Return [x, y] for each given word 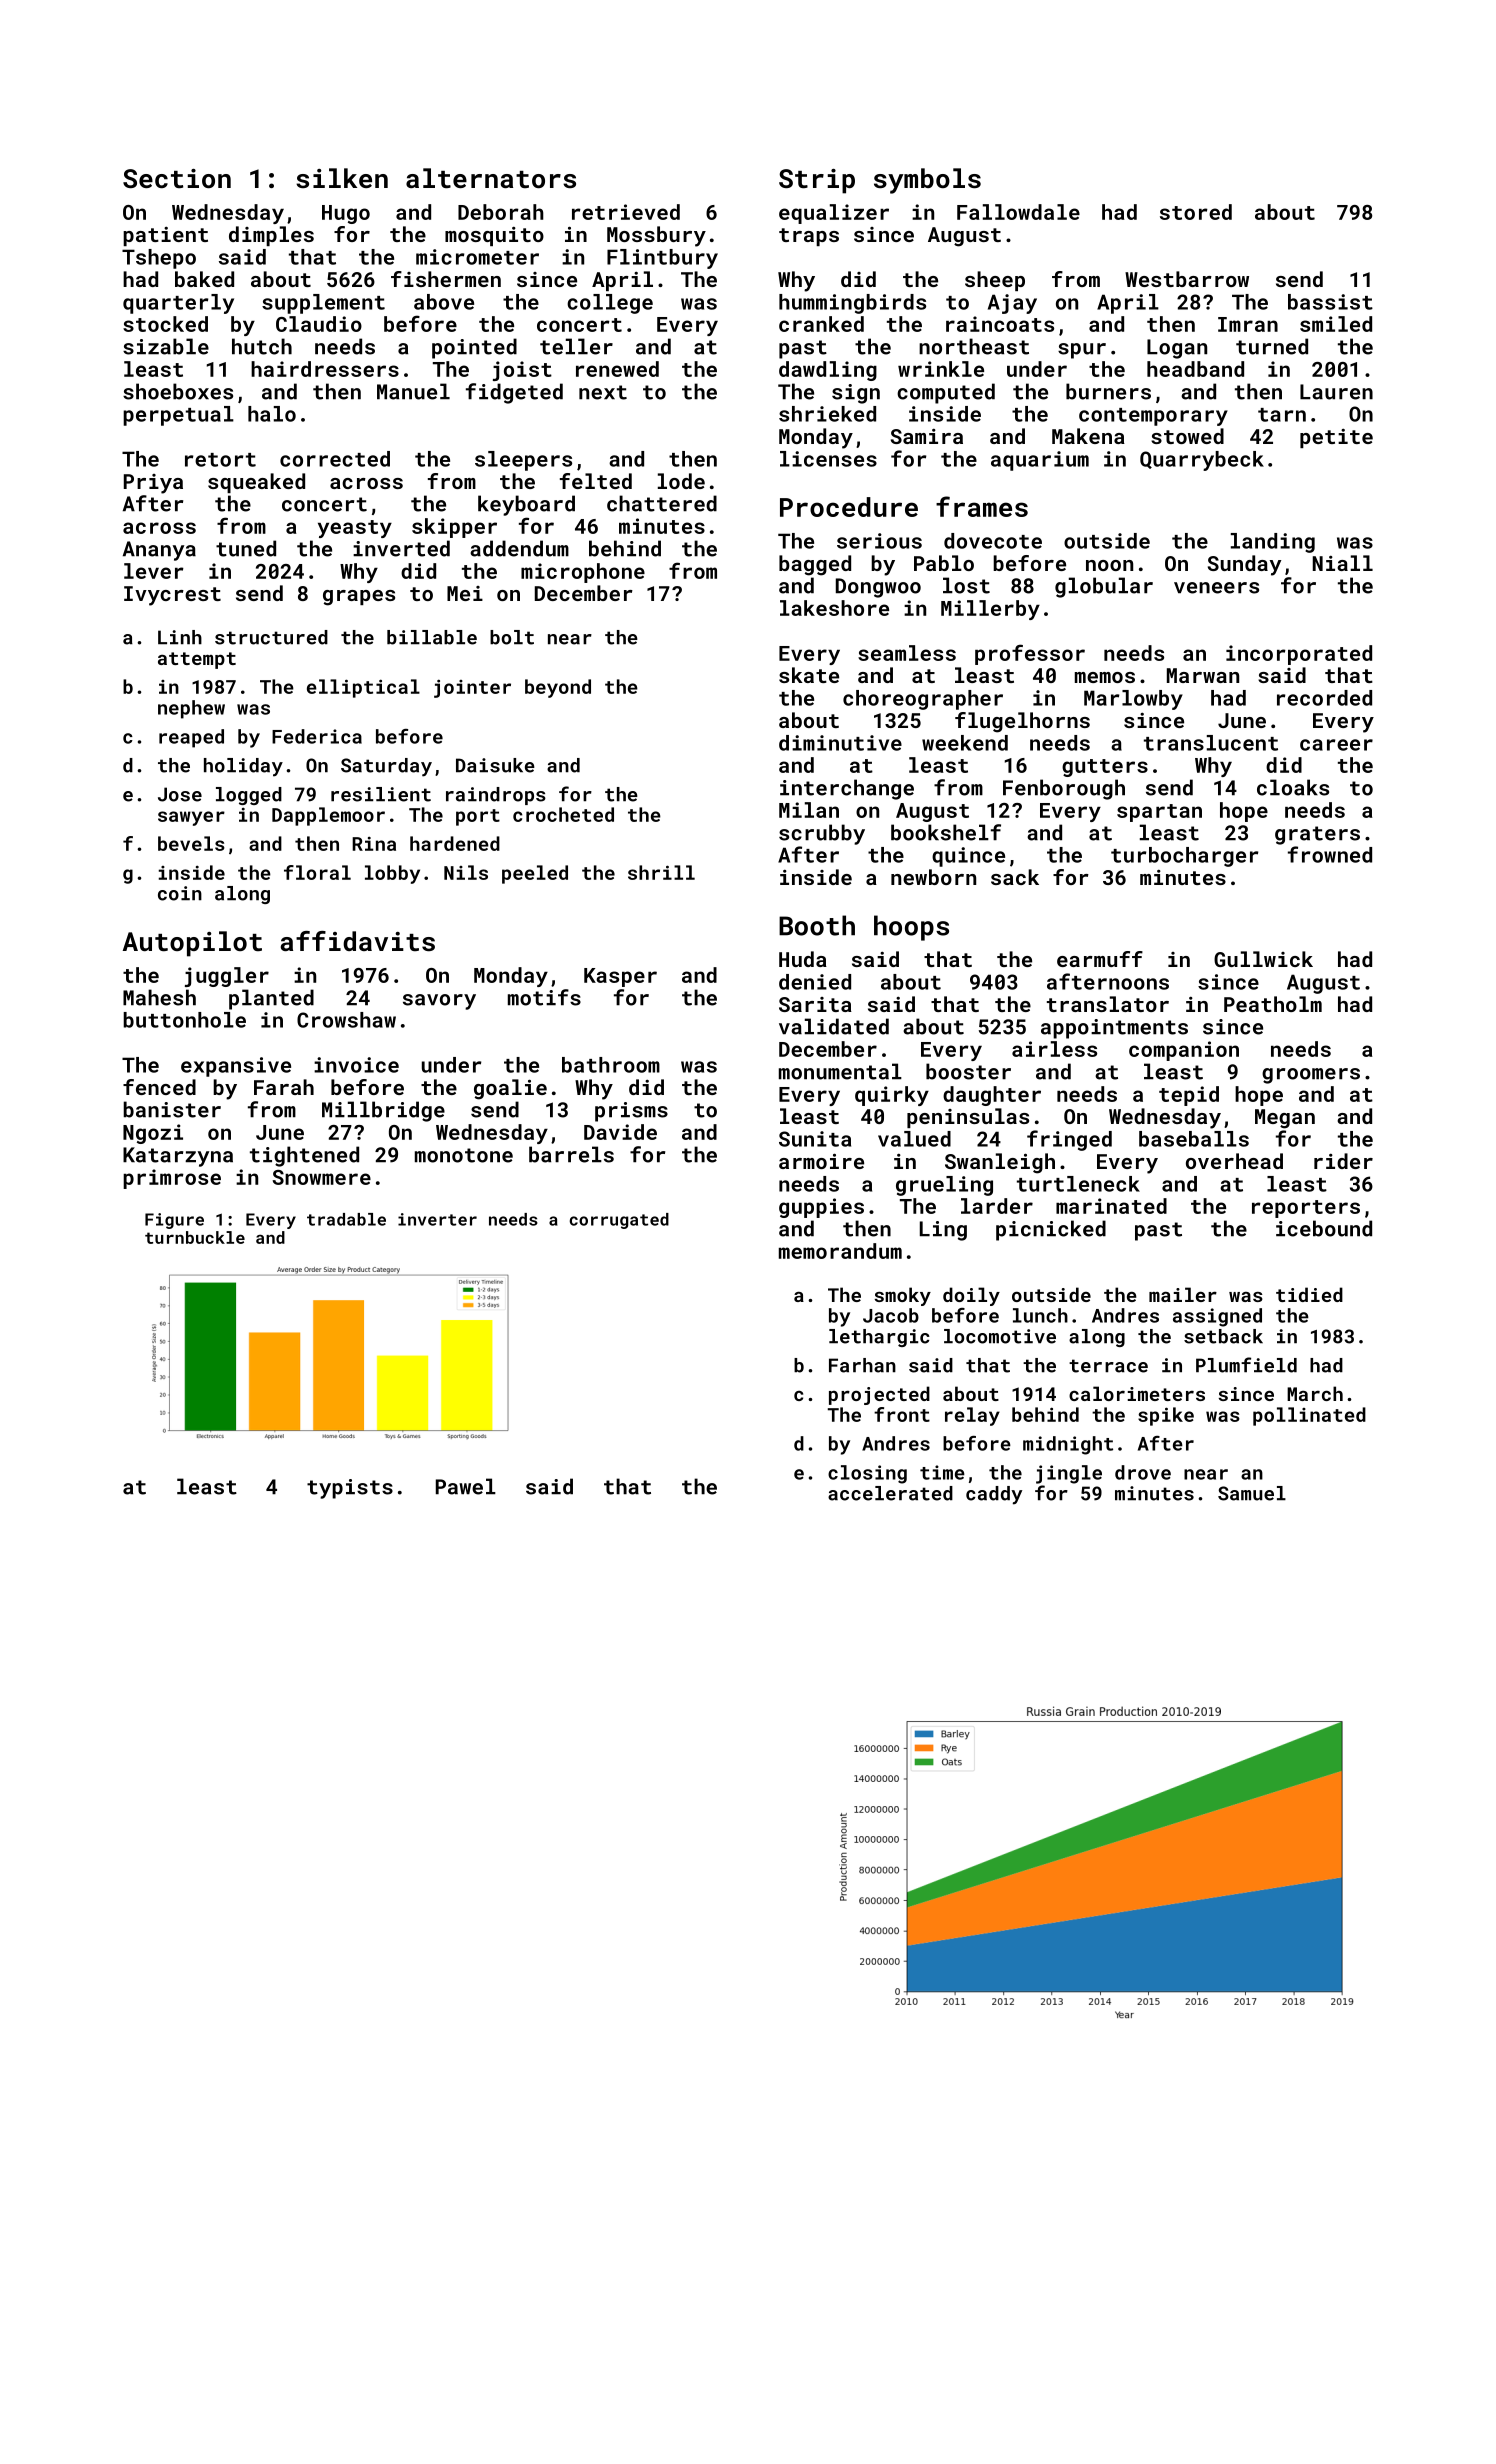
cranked [821, 324]
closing [867, 1474]
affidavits [358, 941]
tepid [1189, 1096]
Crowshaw [346, 1020]
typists [350, 1489]
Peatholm [1273, 1004]
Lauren [1336, 392]
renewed [617, 369]
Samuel [1252, 1493]
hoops [911, 928]
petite [1336, 438]
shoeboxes [178, 391]
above [444, 302]
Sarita [815, 1004]
